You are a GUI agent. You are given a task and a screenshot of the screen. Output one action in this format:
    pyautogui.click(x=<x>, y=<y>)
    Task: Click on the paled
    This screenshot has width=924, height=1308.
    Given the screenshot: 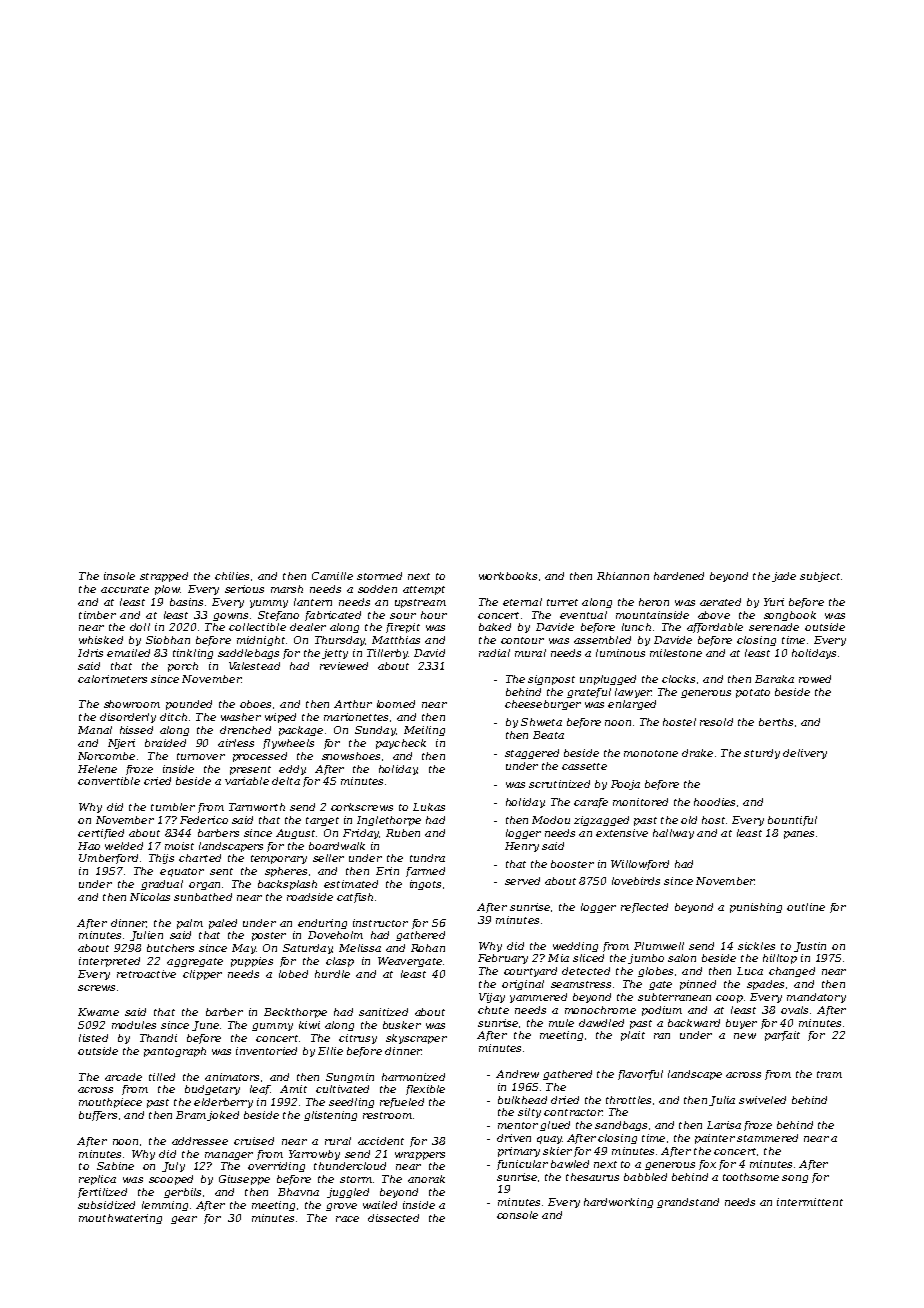 What is the action you would take?
    pyautogui.click(x=223, y=924)
